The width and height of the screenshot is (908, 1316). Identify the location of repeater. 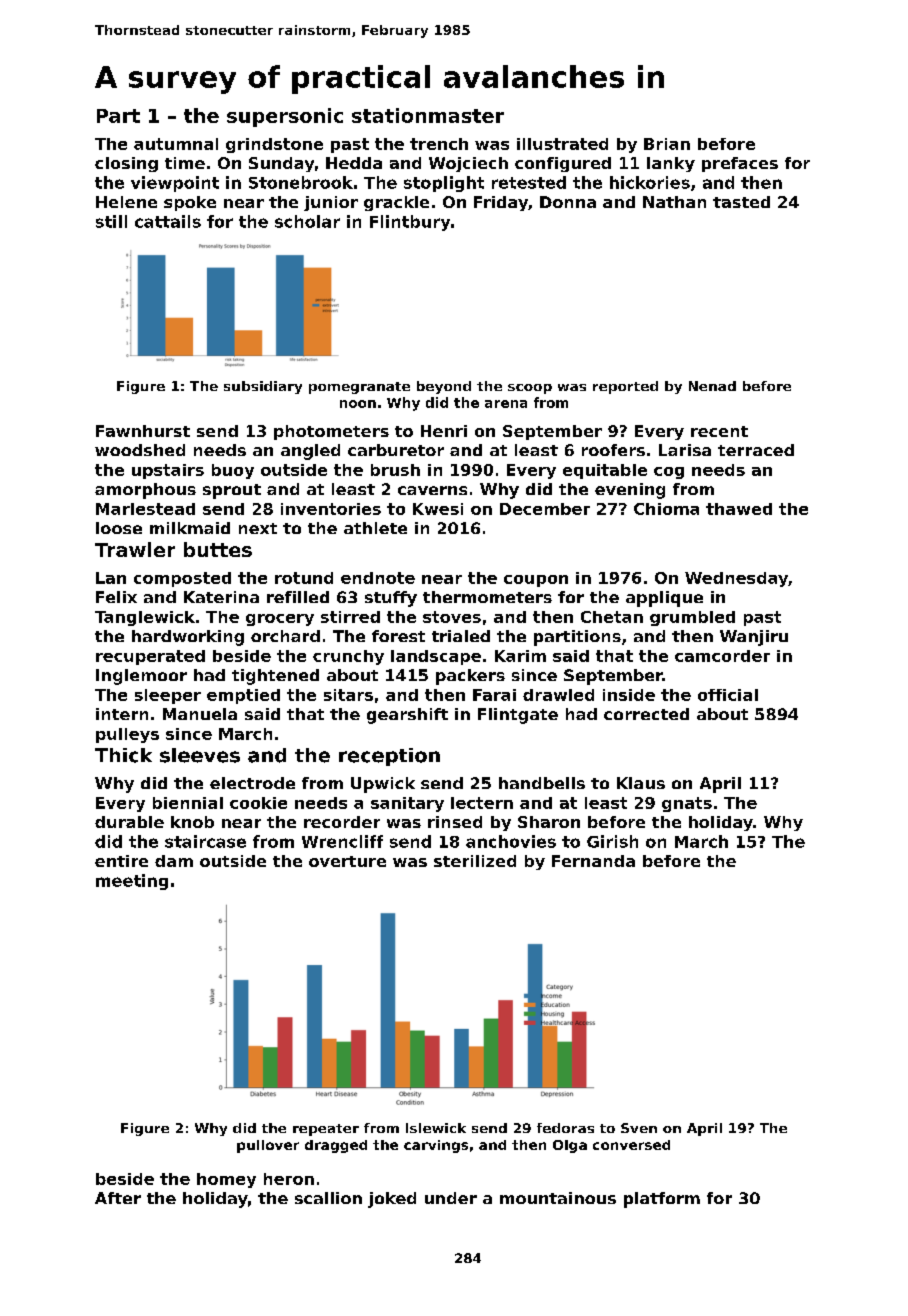
(326, 1130).
